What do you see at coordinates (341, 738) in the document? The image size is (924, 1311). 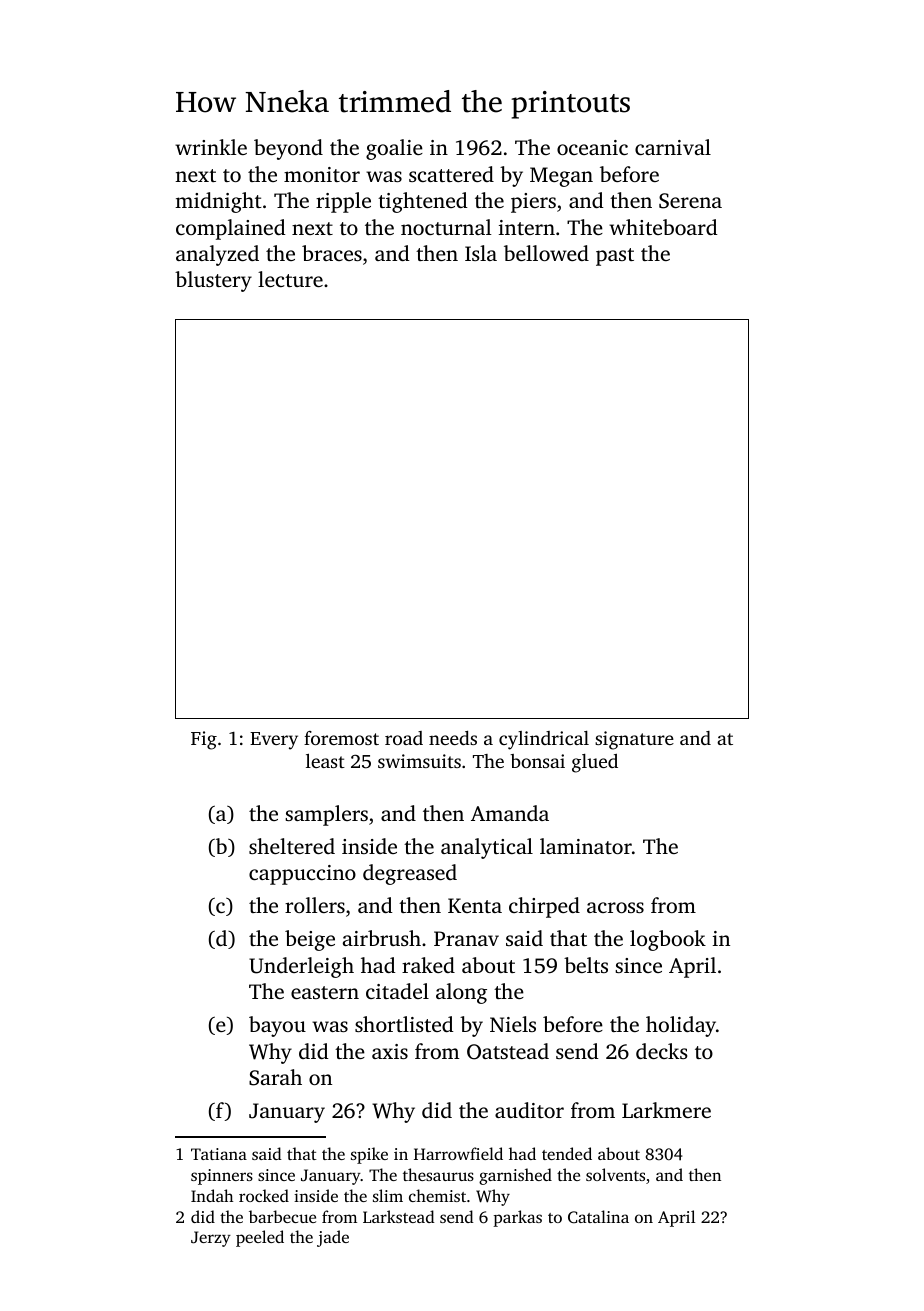 I see `foremost` at bounding box center [341, 738].
